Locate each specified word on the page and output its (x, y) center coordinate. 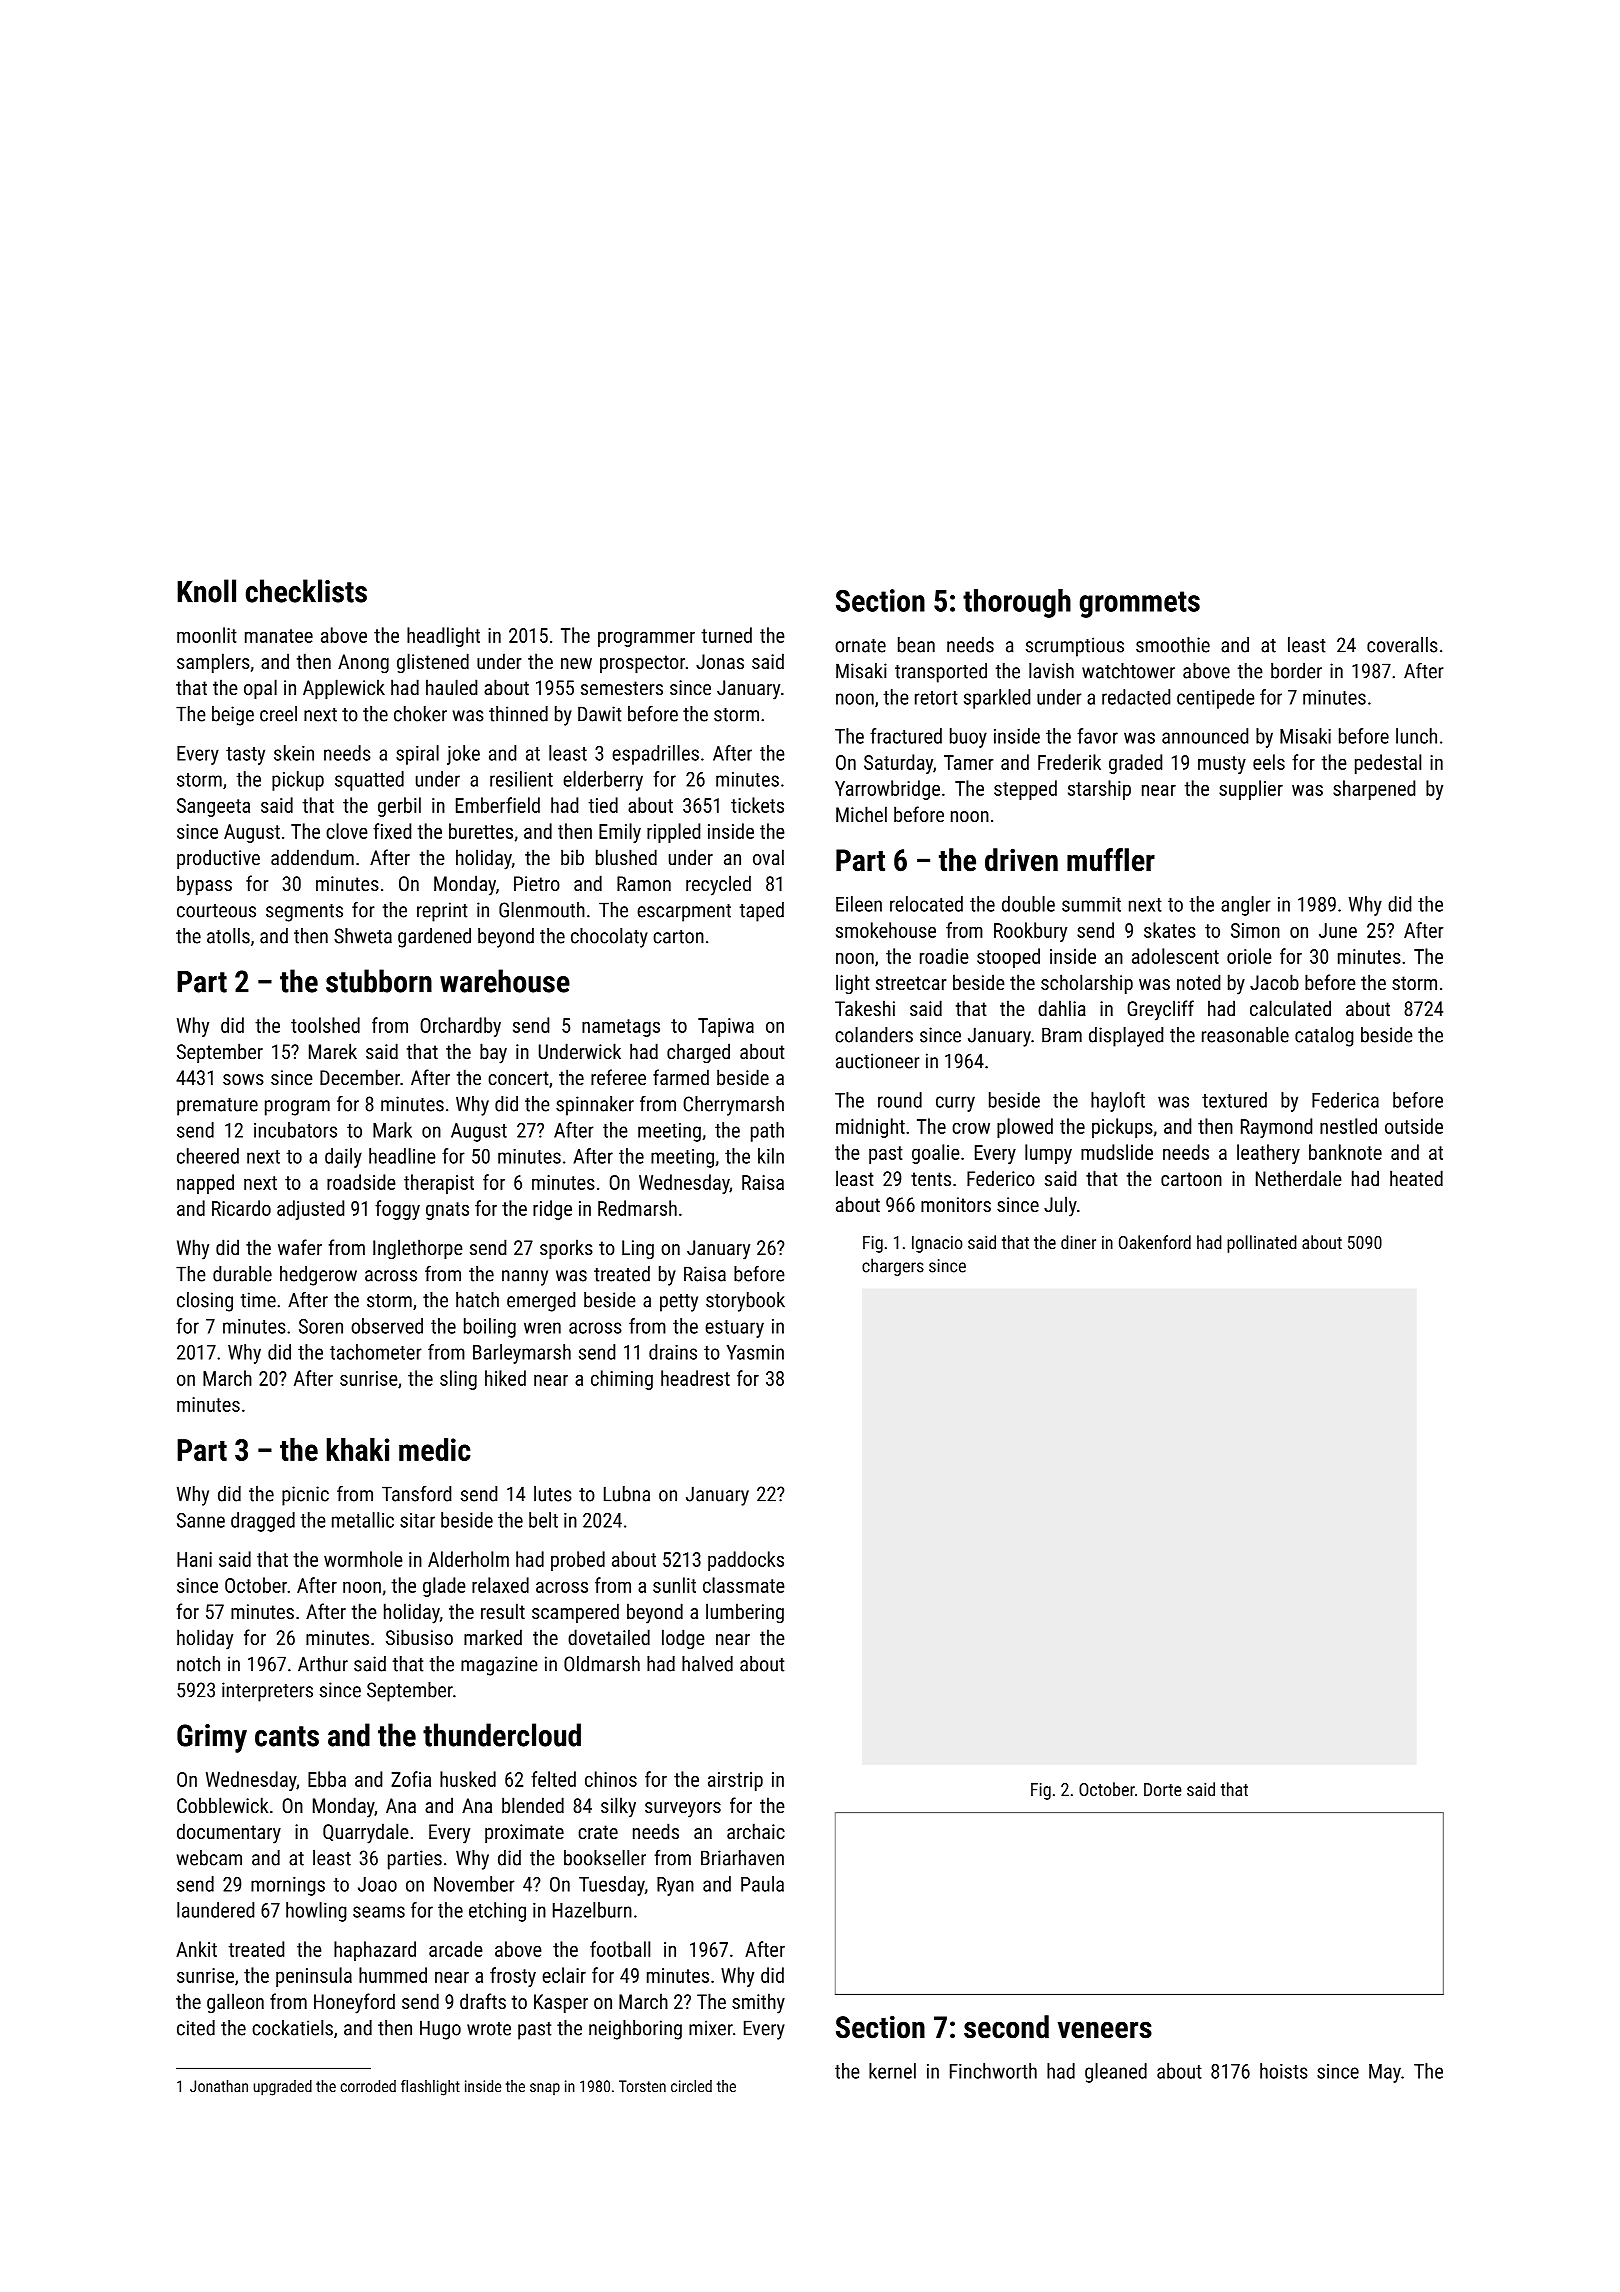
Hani (194, 1559)
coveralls (1402, 645)
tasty (245, 756)
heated (1416, 1178)
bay (493, 1053)
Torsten (642, 2086)
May (1385, 2073)
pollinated (1262, 1244)
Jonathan (219, 2086)
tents (931, 1179)
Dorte (1163, 1789)
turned (726, 635)
